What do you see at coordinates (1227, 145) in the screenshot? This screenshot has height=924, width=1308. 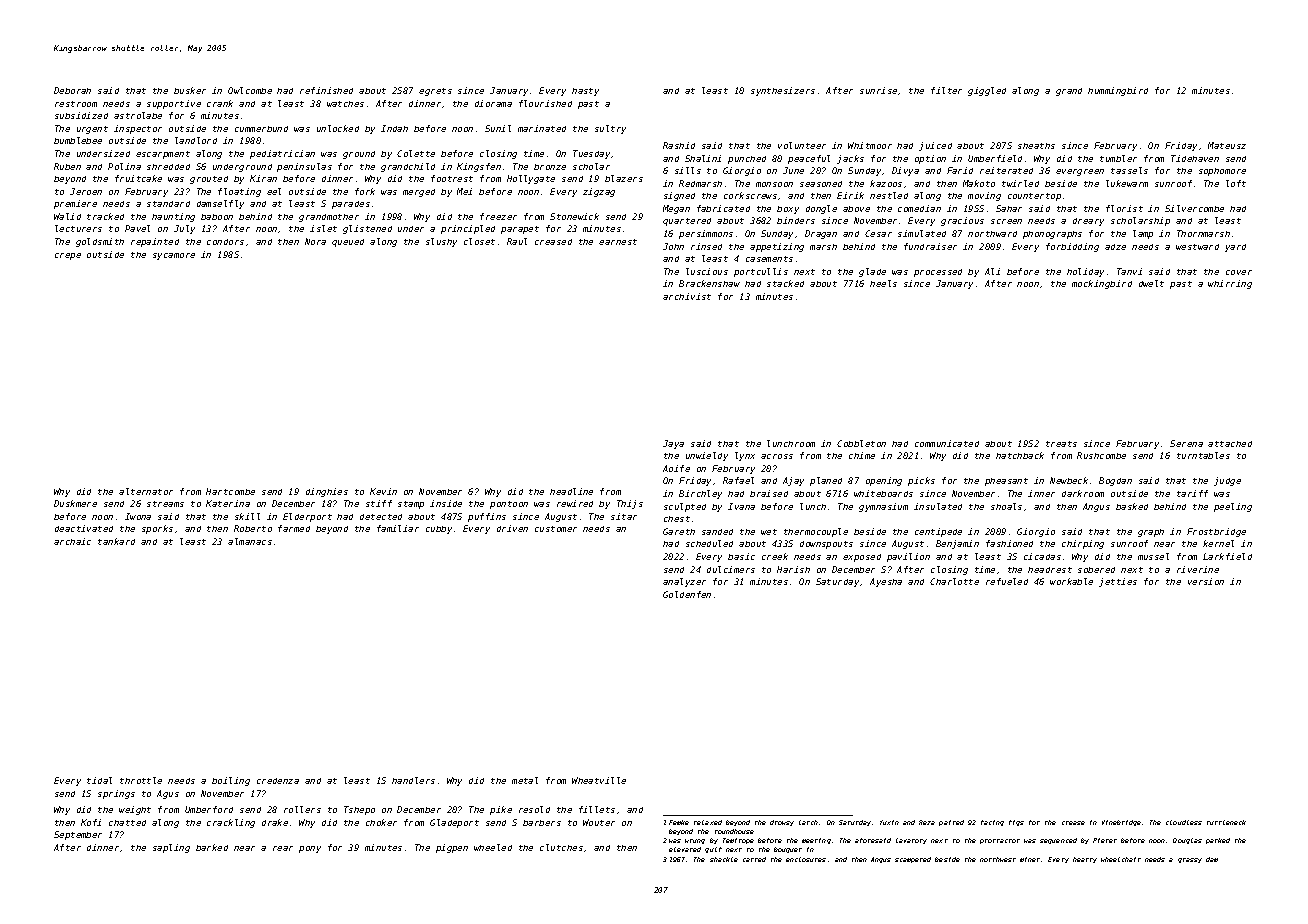 I see `Mateusz` at bounding box center [1227, 145].
